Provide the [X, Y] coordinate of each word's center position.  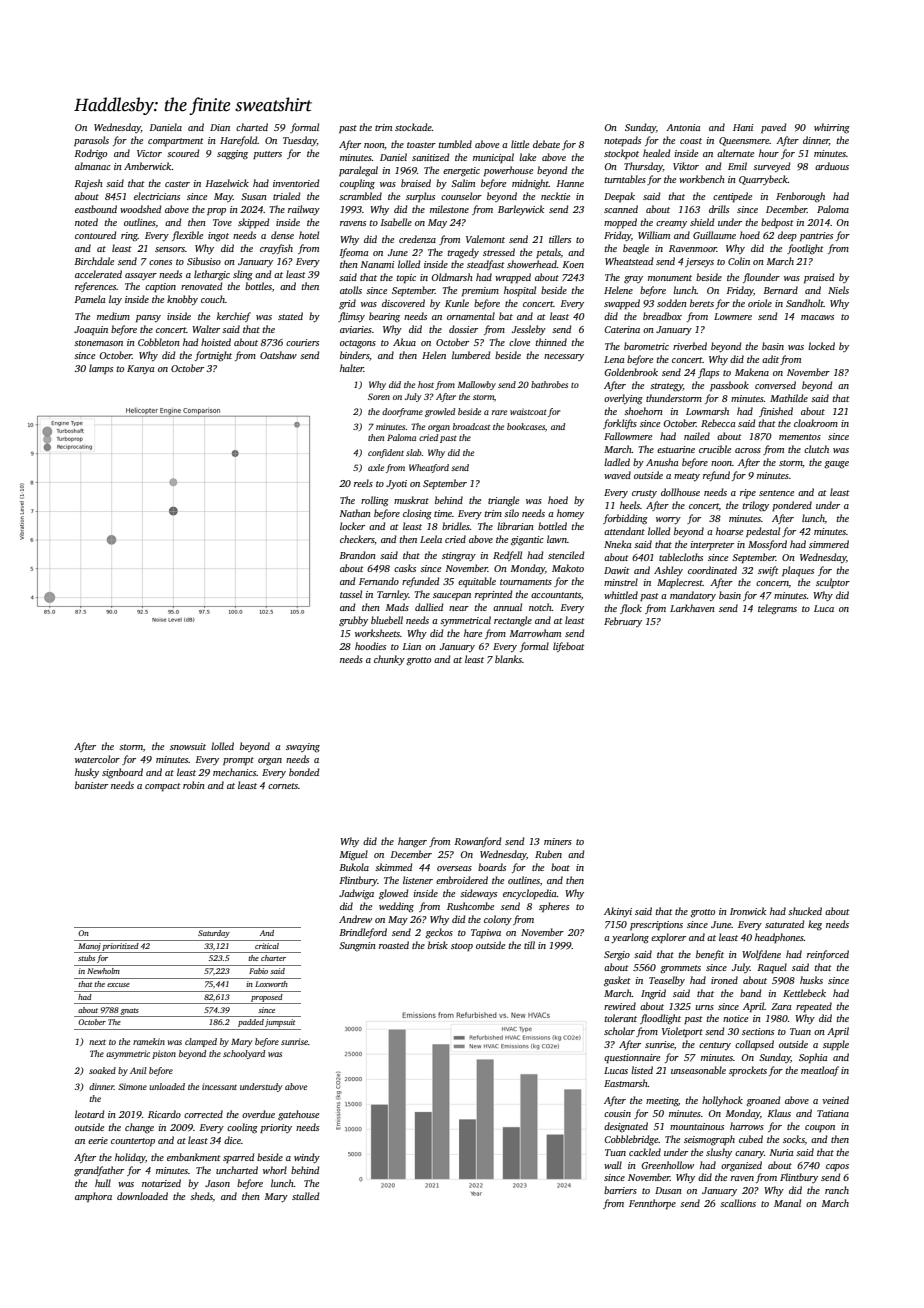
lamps [101, 369]
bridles [456, 526]
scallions [738, 1203]
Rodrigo [90, 154]
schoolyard [244, 1054]
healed [656, 153]
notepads [622, 141]
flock [631, 609]
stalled [305, 1196]
